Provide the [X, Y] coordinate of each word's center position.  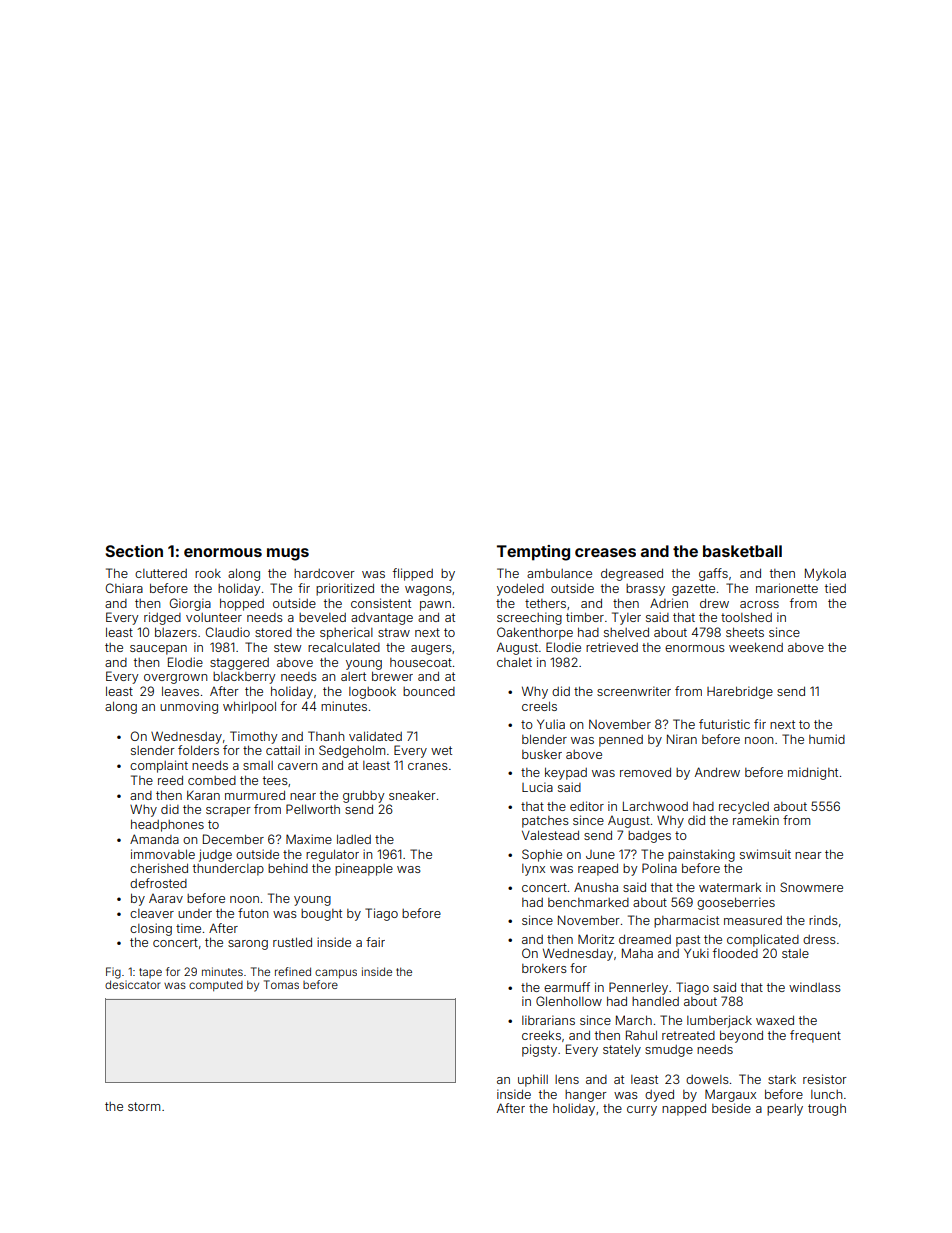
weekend [756, 647]
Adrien [669, 603]
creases [605, 552]
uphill [533, 1080]
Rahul [641, 1035]
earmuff [567, 987]
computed [216, 986]
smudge [669, 1051]
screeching [529, 618]
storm [144, 1106]
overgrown [175, 679]
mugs [288, 554]
